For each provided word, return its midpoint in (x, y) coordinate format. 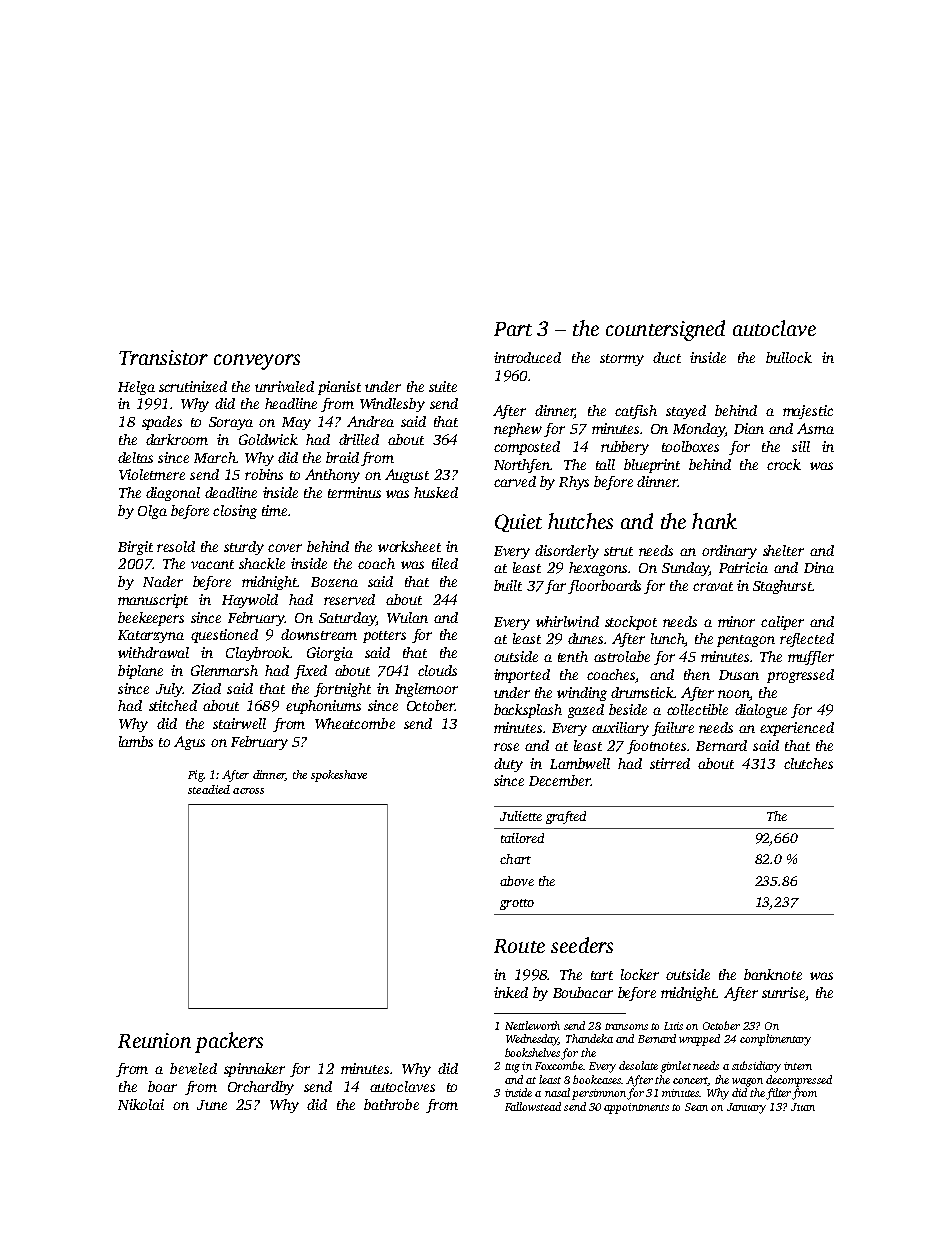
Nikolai (141, 1104)
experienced (797, 729)
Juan (803, 1107)
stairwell (239, 723)
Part (513, 329)
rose (506, 747)
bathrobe (391, 1104)
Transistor (163, 357)
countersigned (665, 330)
